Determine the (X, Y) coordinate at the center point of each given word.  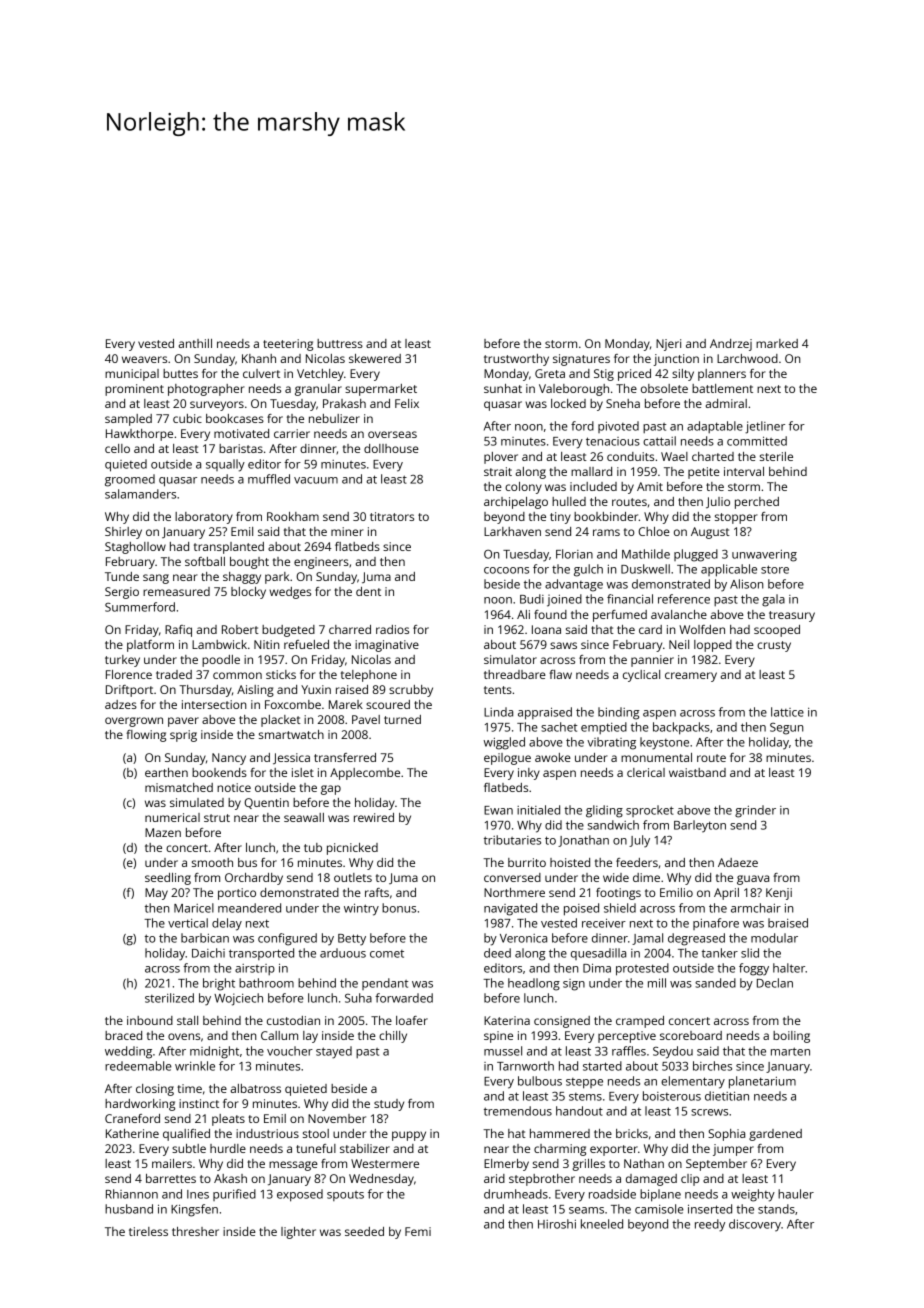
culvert (261, 373)
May (156, 894)
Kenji (779, 894)
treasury (792, 616)
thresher (195, 1231)
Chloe (654, 531)
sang (156, 579)
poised (581, 909)
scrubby (411, 691)
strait (498, 471)
